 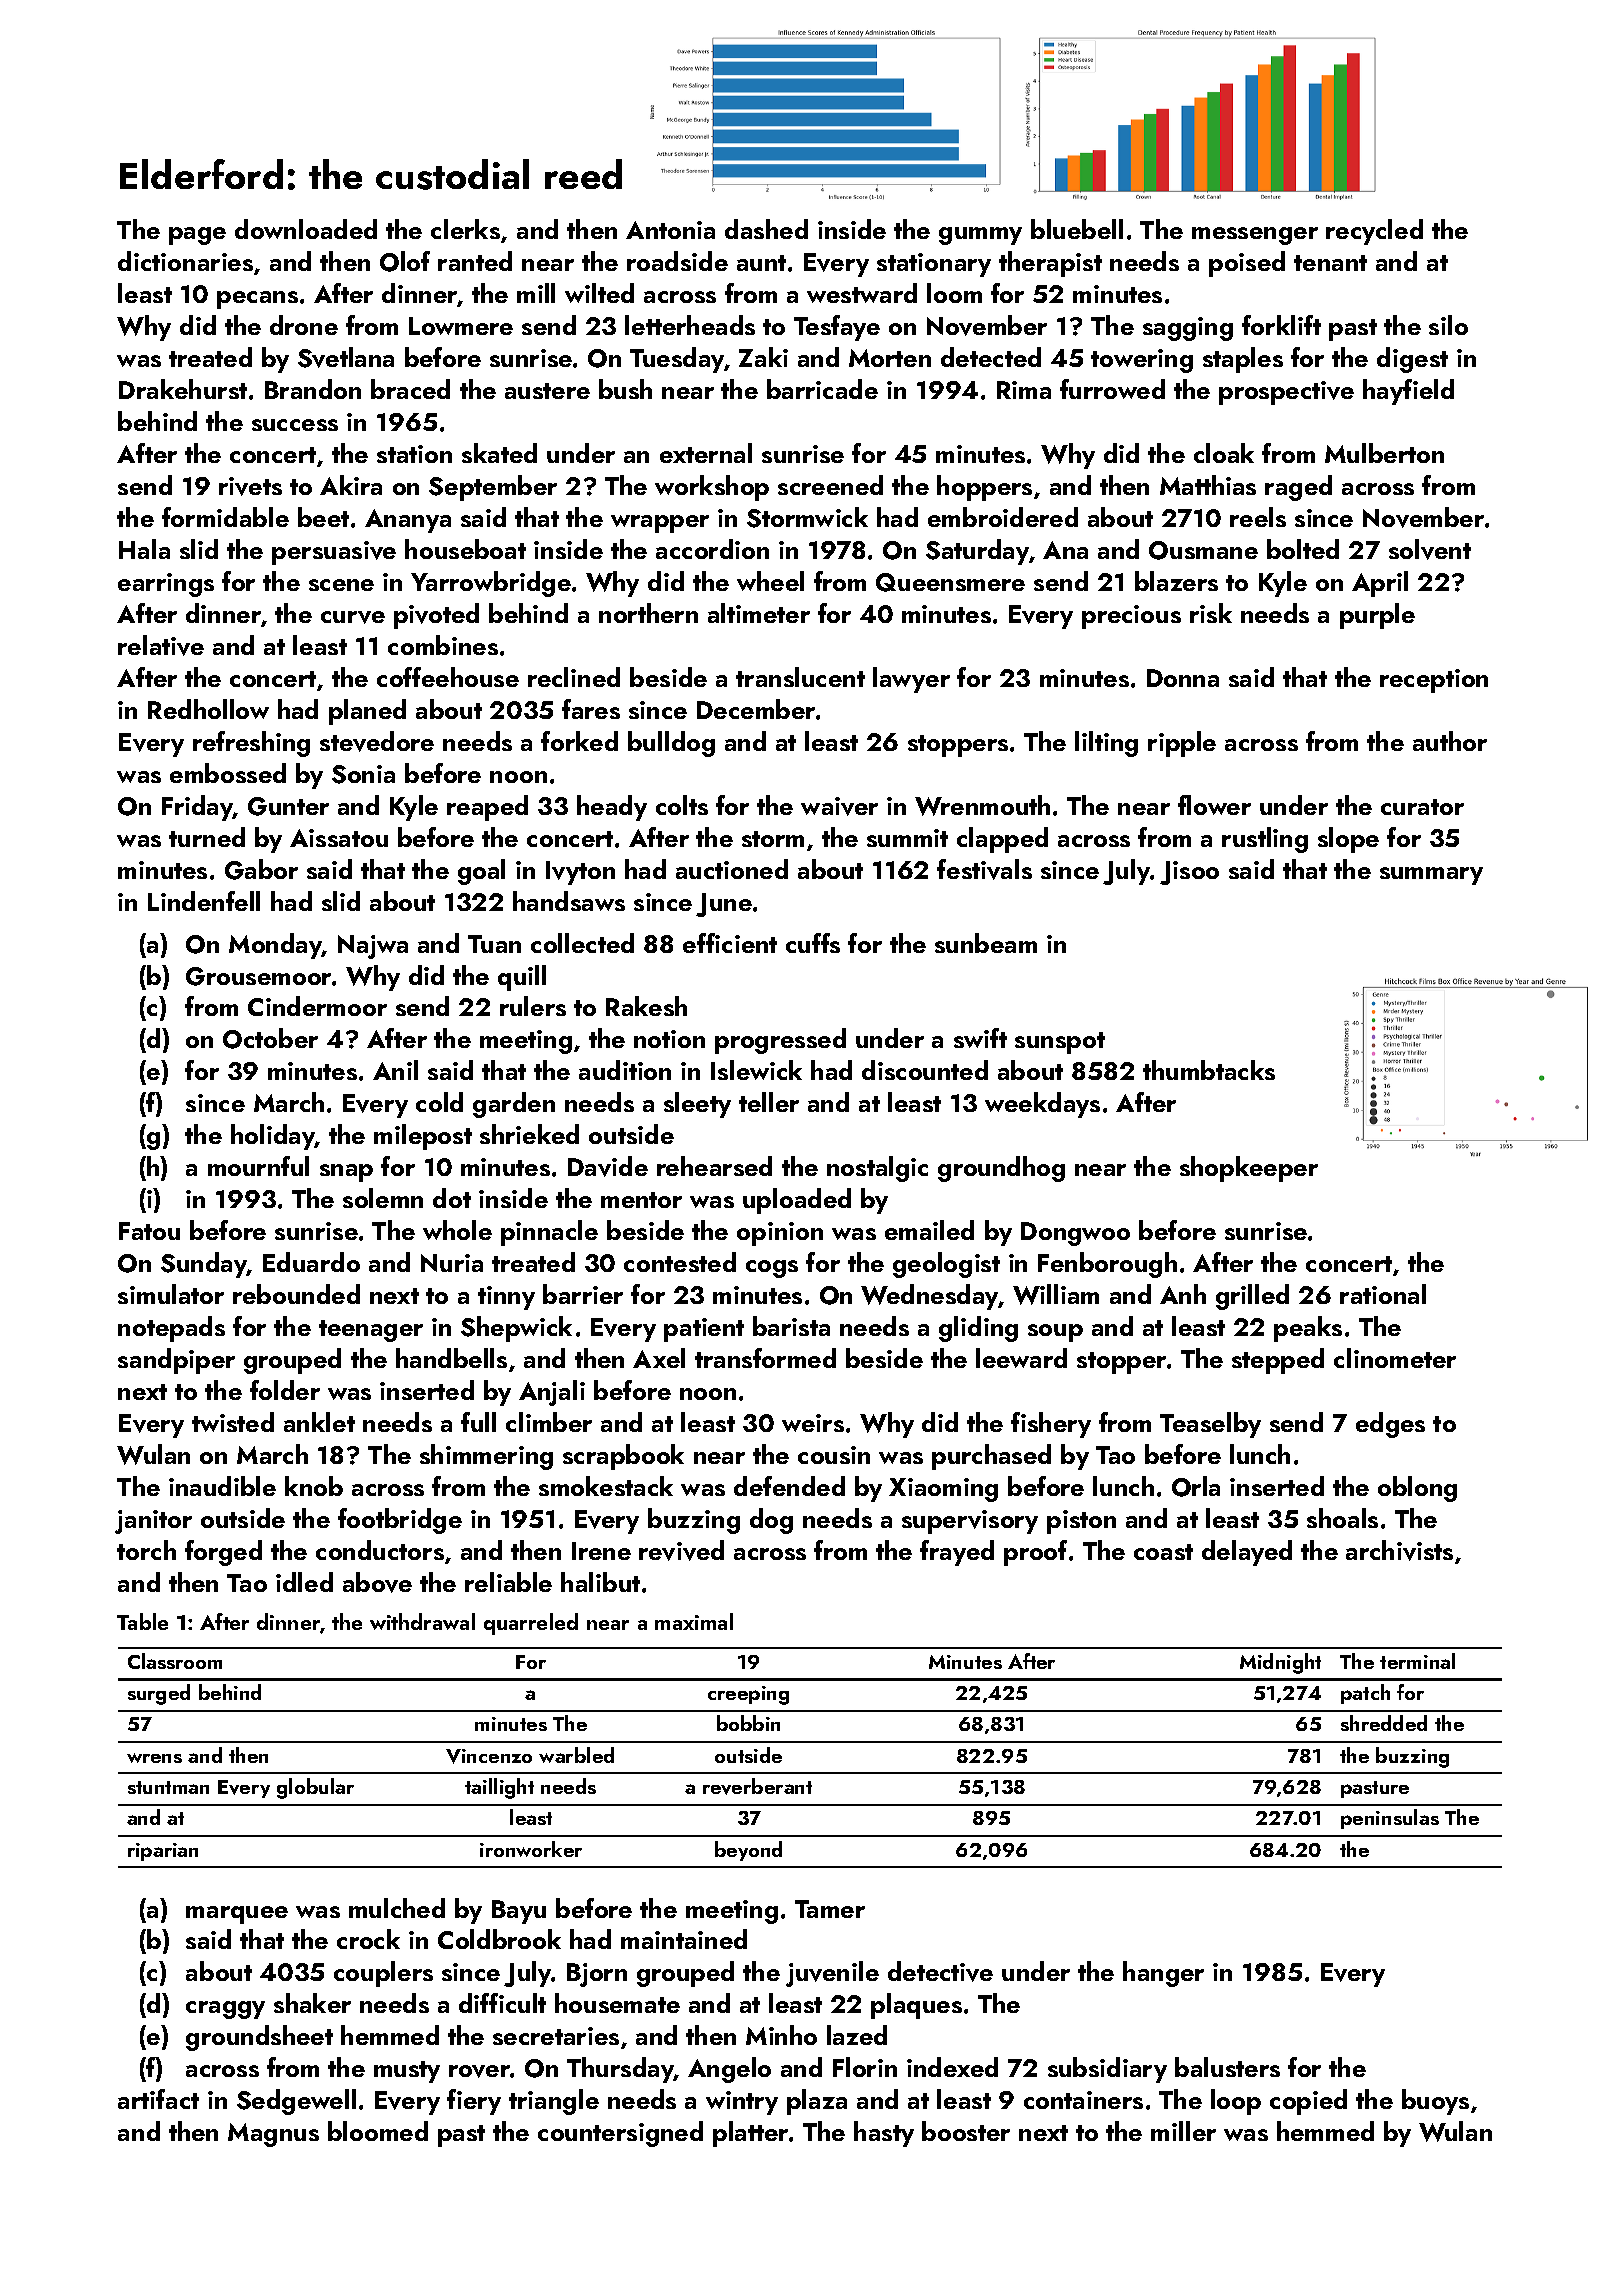 What do you see at coordinates (1209, 1070) in the image?
I see `thumbtacks` at bounding box center [1209, 1070].
